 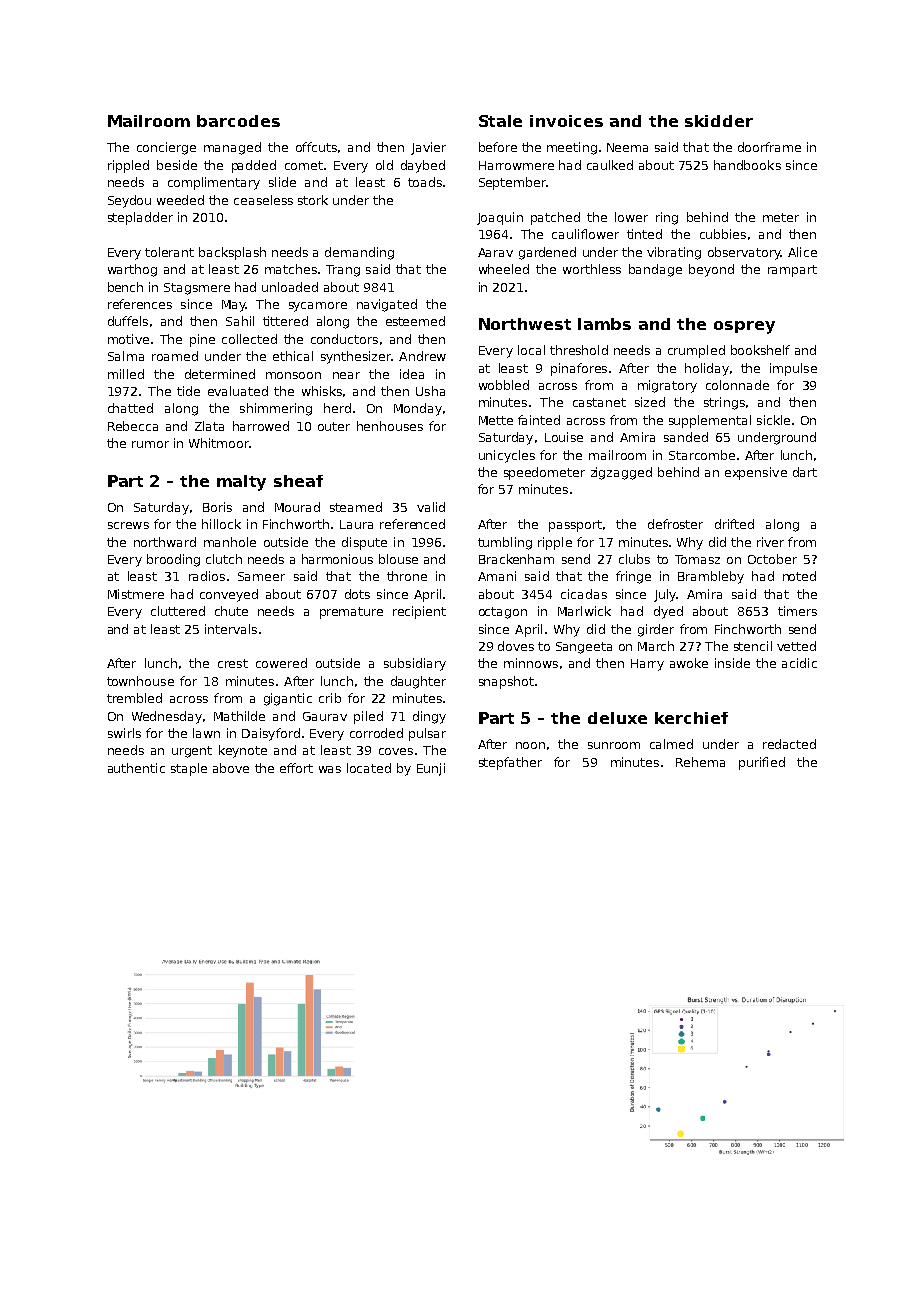 What do you see at coordinates (415, 664) in the document?
I see `subsidiary` at bounding box center [415, 664].
